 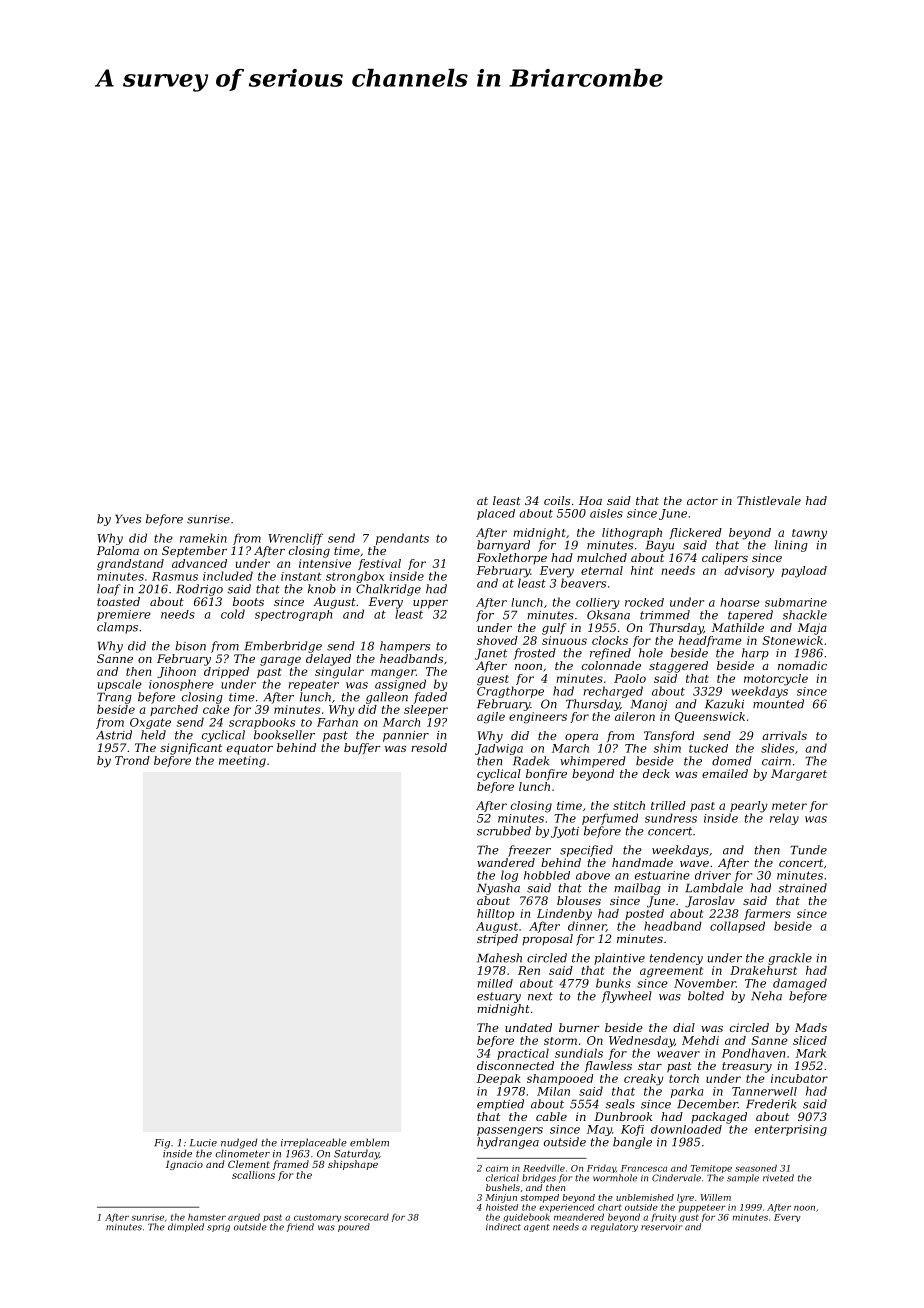 What do you see at coordinates (700, 1040) in the screenshot?
I see `Mehdi` at bounding box center [700, 1040].
